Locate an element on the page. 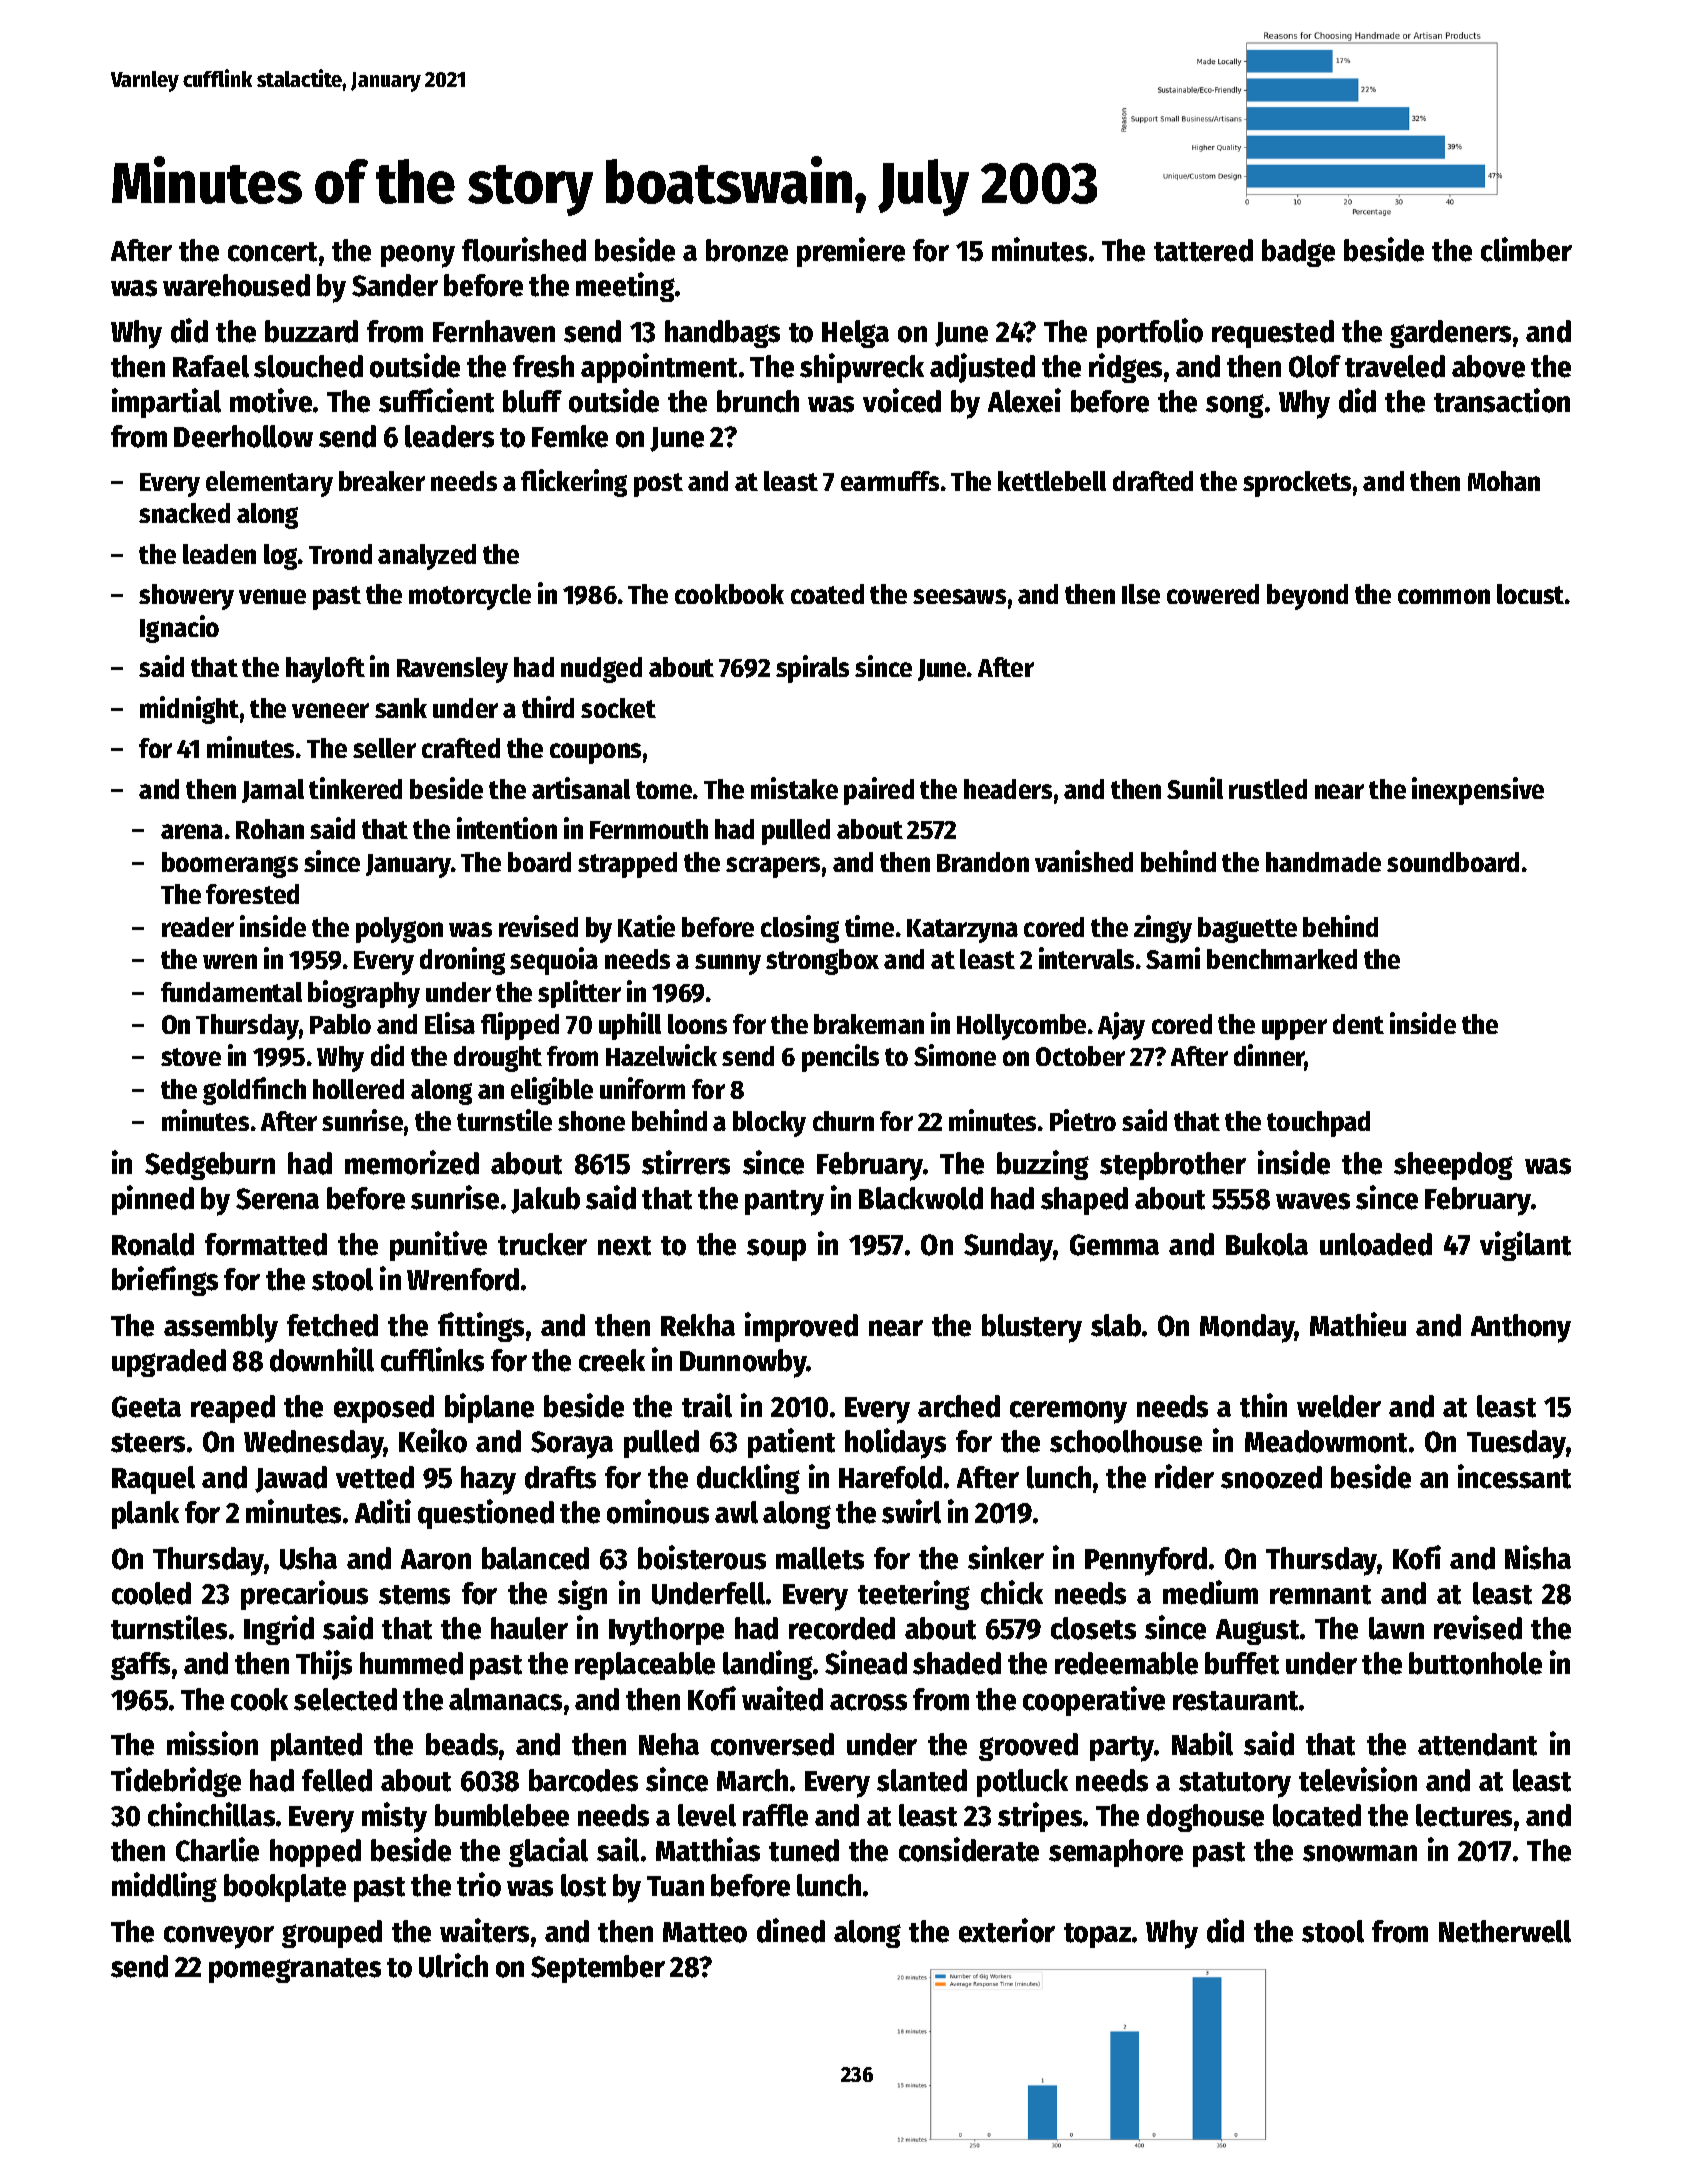 This document has height=2178, width=1683. conveyor is located at coordinates (219, 1937).
